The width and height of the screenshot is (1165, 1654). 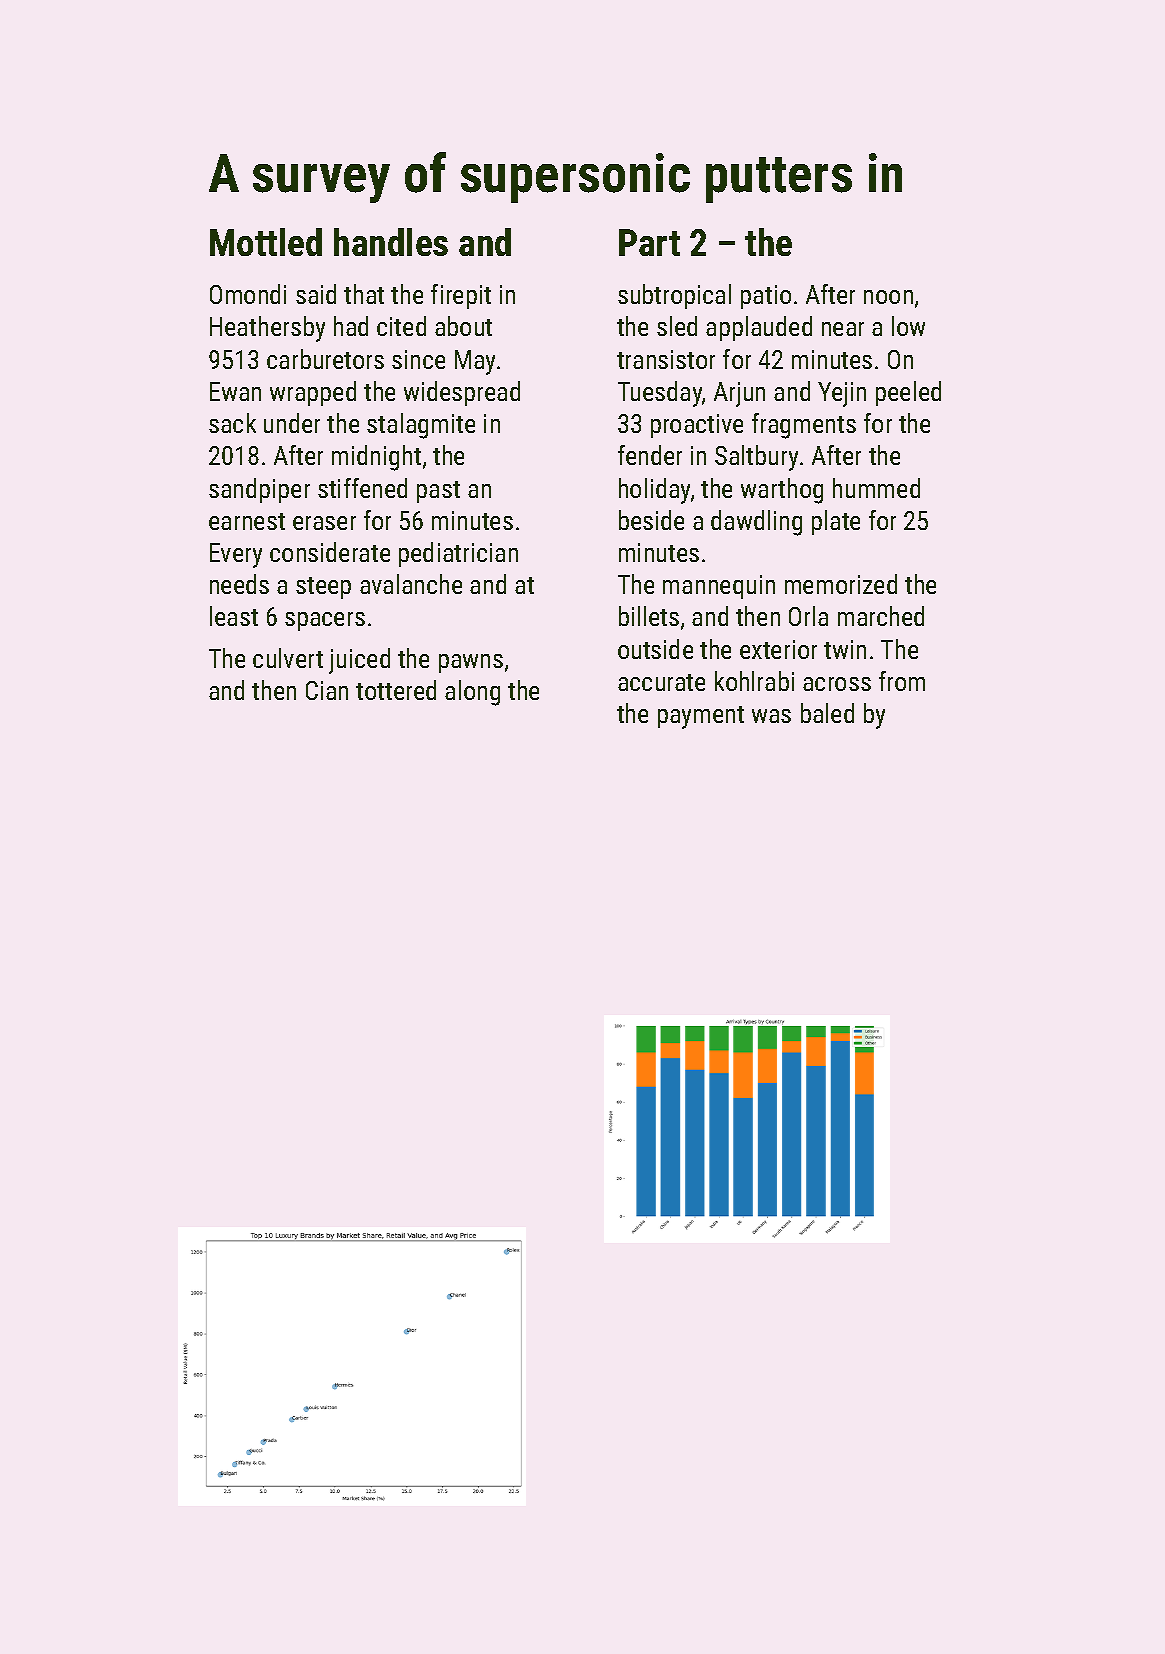 I want to click on noon, so click(x=888, y=297).
